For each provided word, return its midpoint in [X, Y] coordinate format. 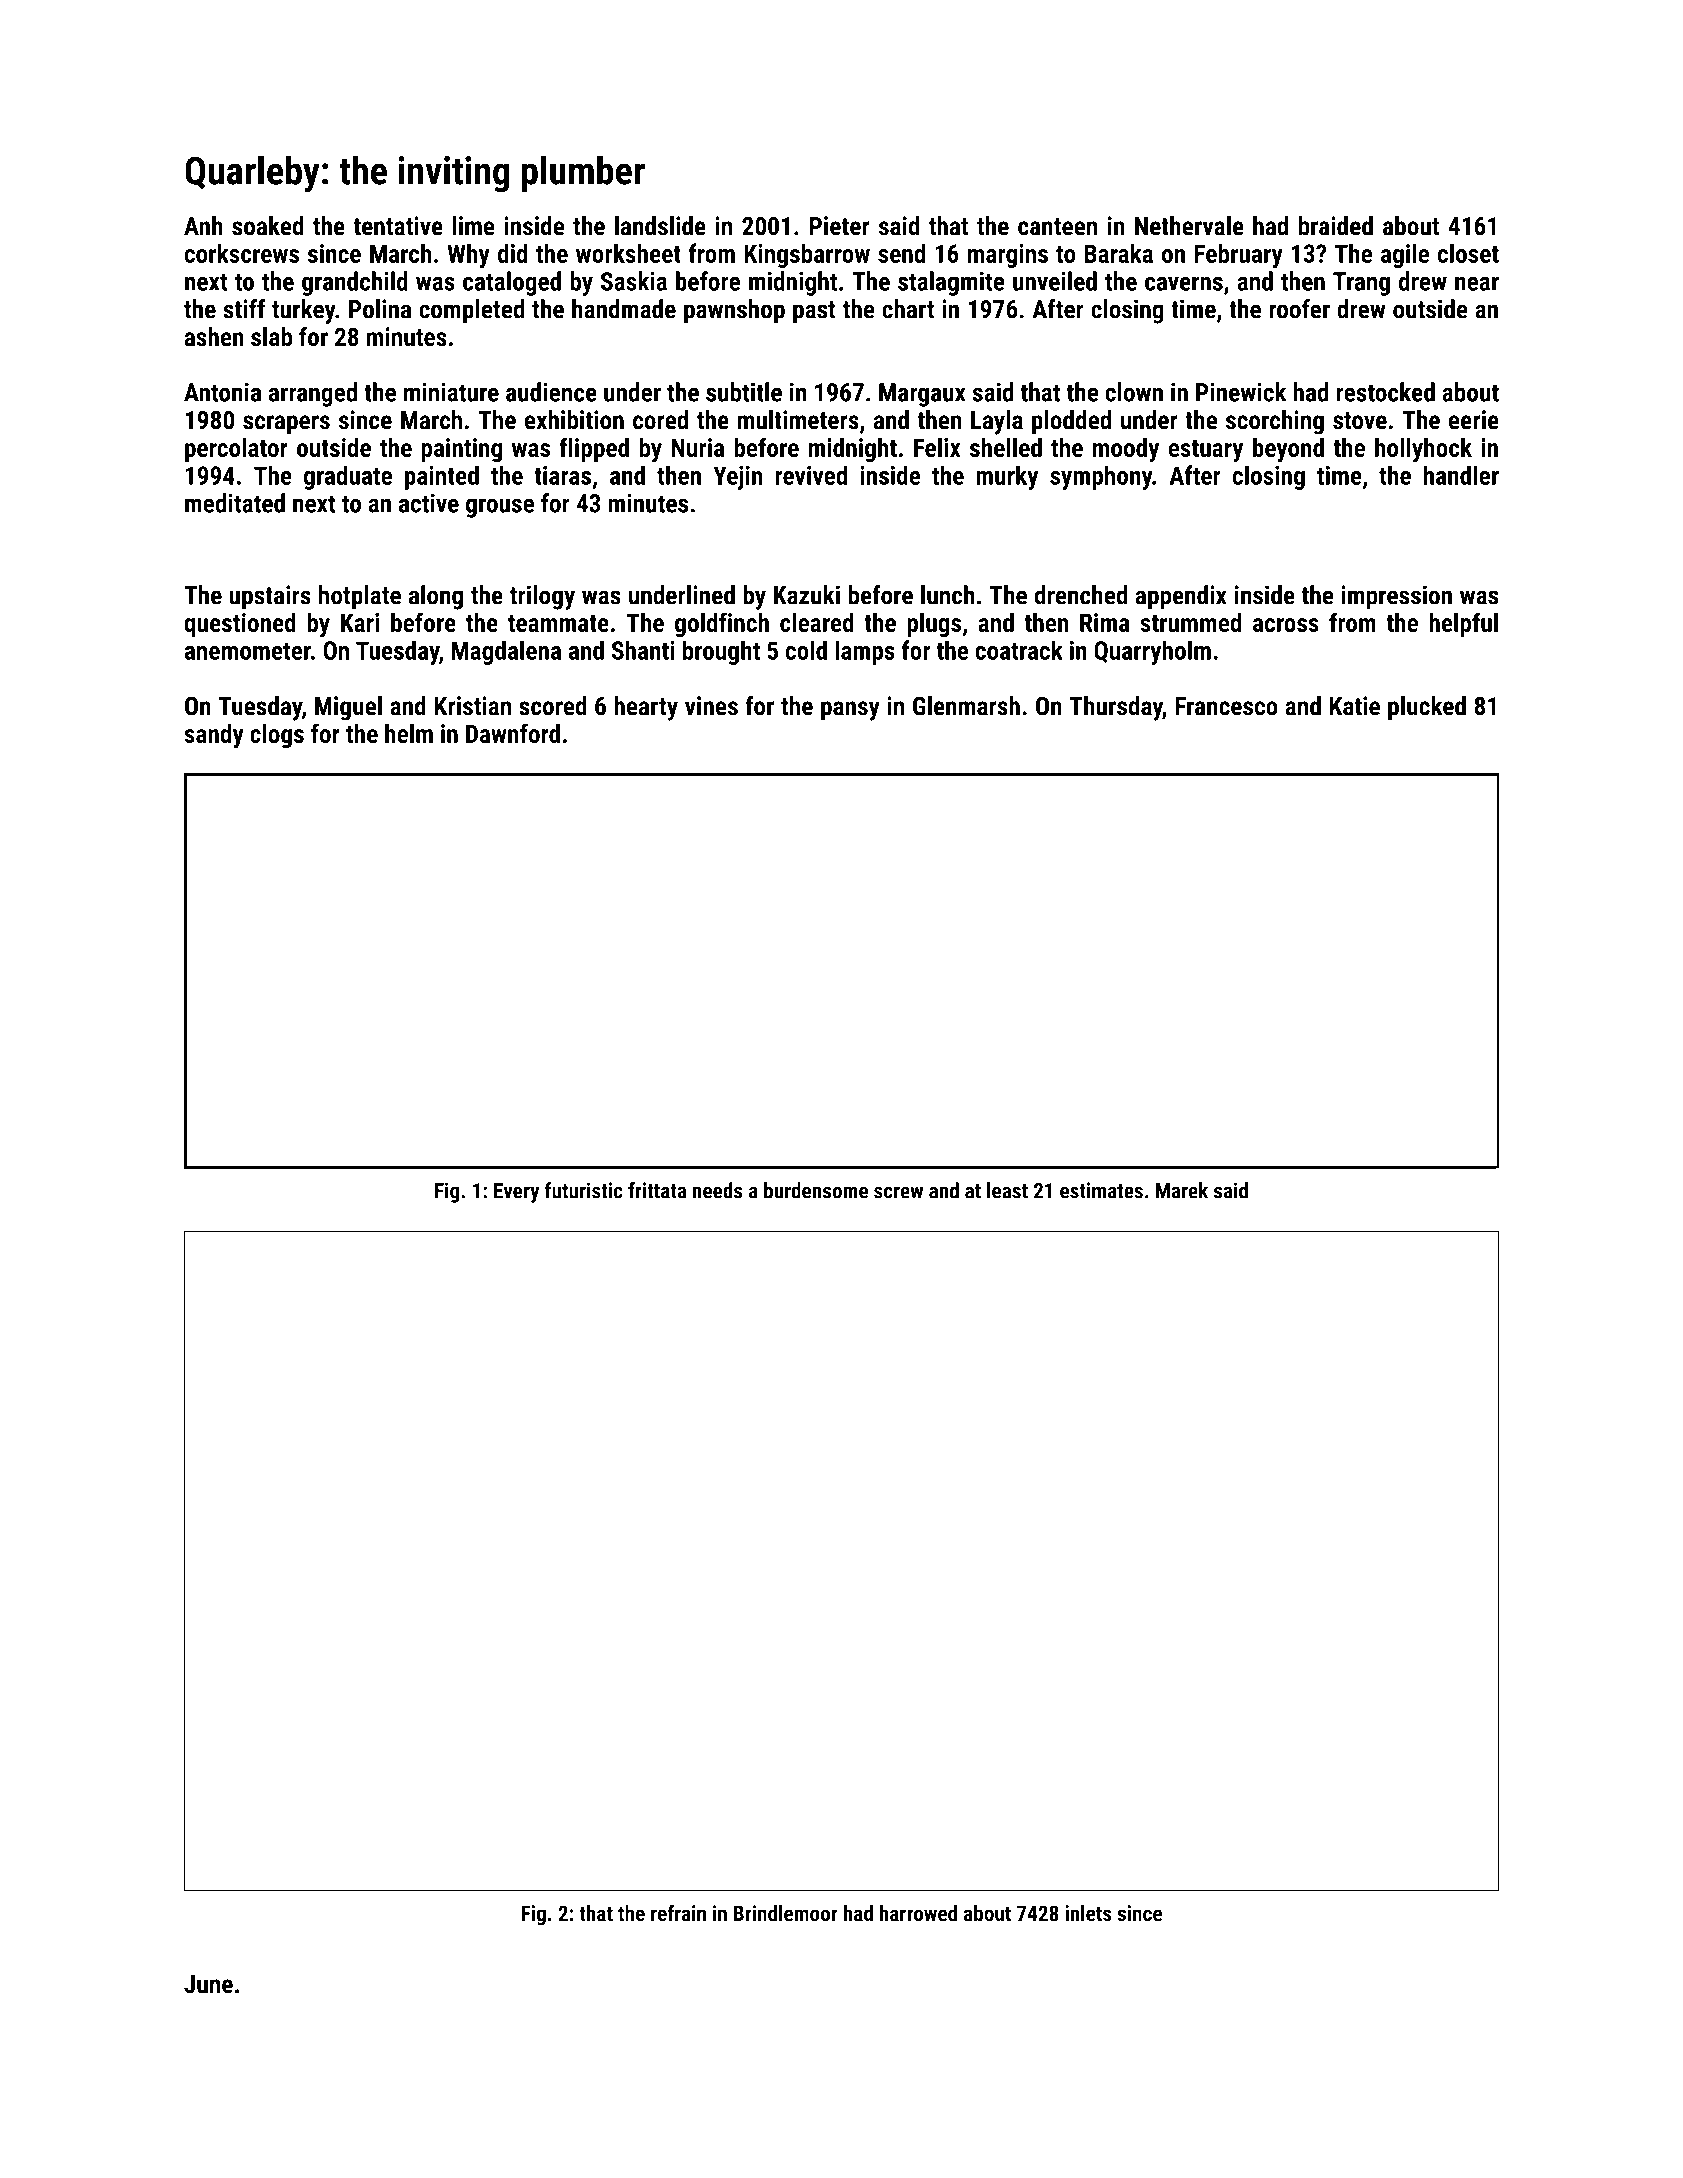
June [208, 1984]
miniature [451, 392]
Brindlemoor [786, 1913]
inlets [1088, 1913]
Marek [1182, 1190]
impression [1396, 597]
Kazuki [807, 595]
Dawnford [513, 733]
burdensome [816, 1190]
